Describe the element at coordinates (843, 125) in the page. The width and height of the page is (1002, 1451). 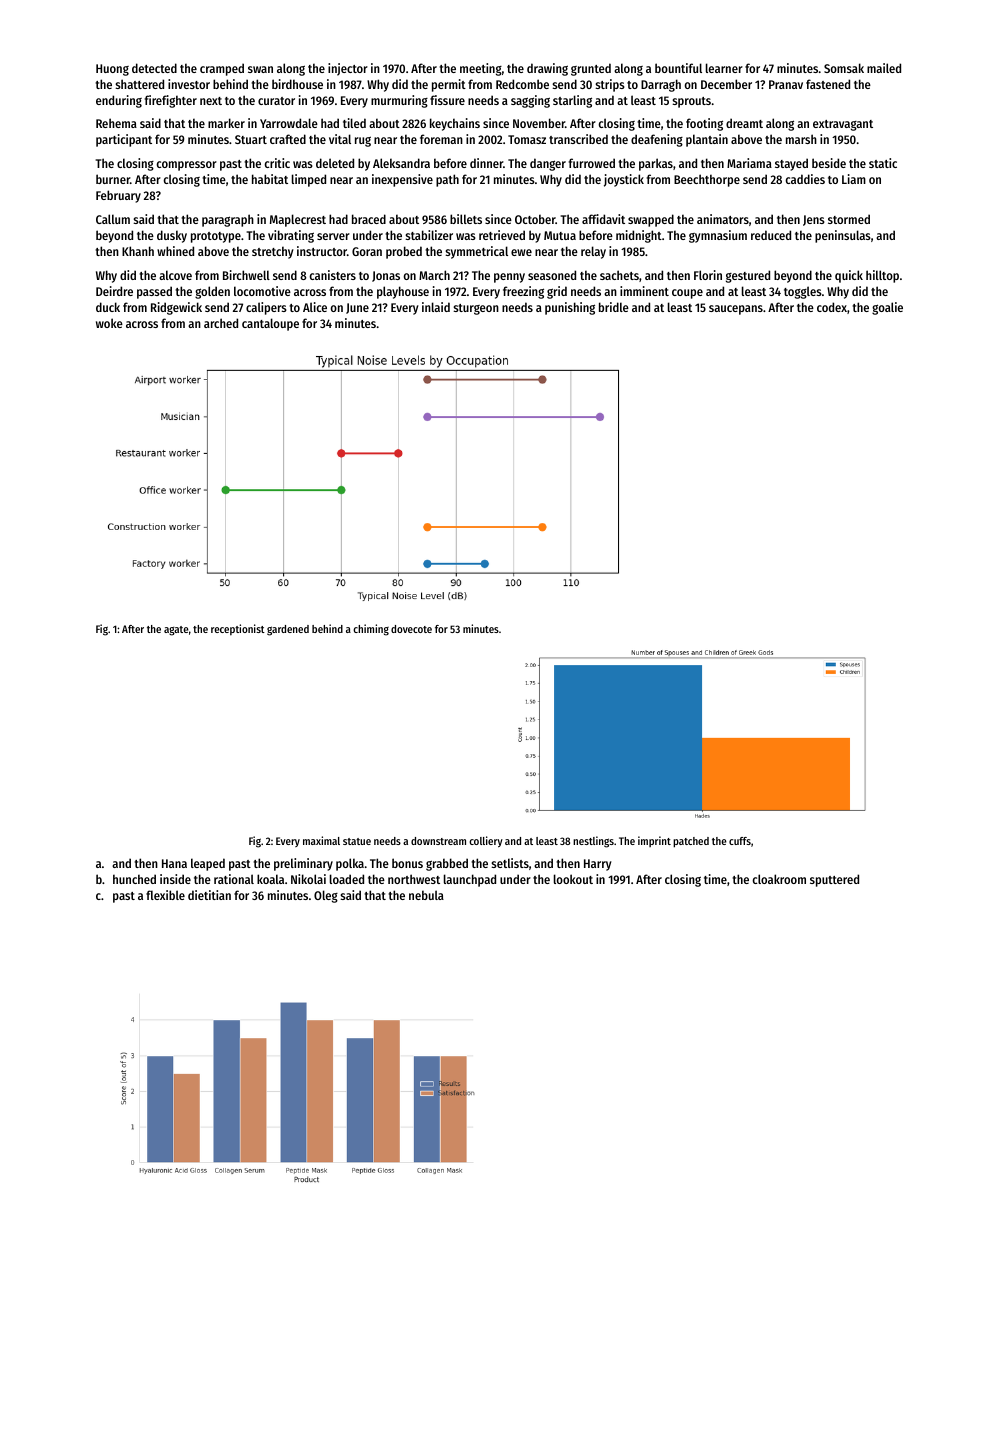
I see `extravagant` at that location.
